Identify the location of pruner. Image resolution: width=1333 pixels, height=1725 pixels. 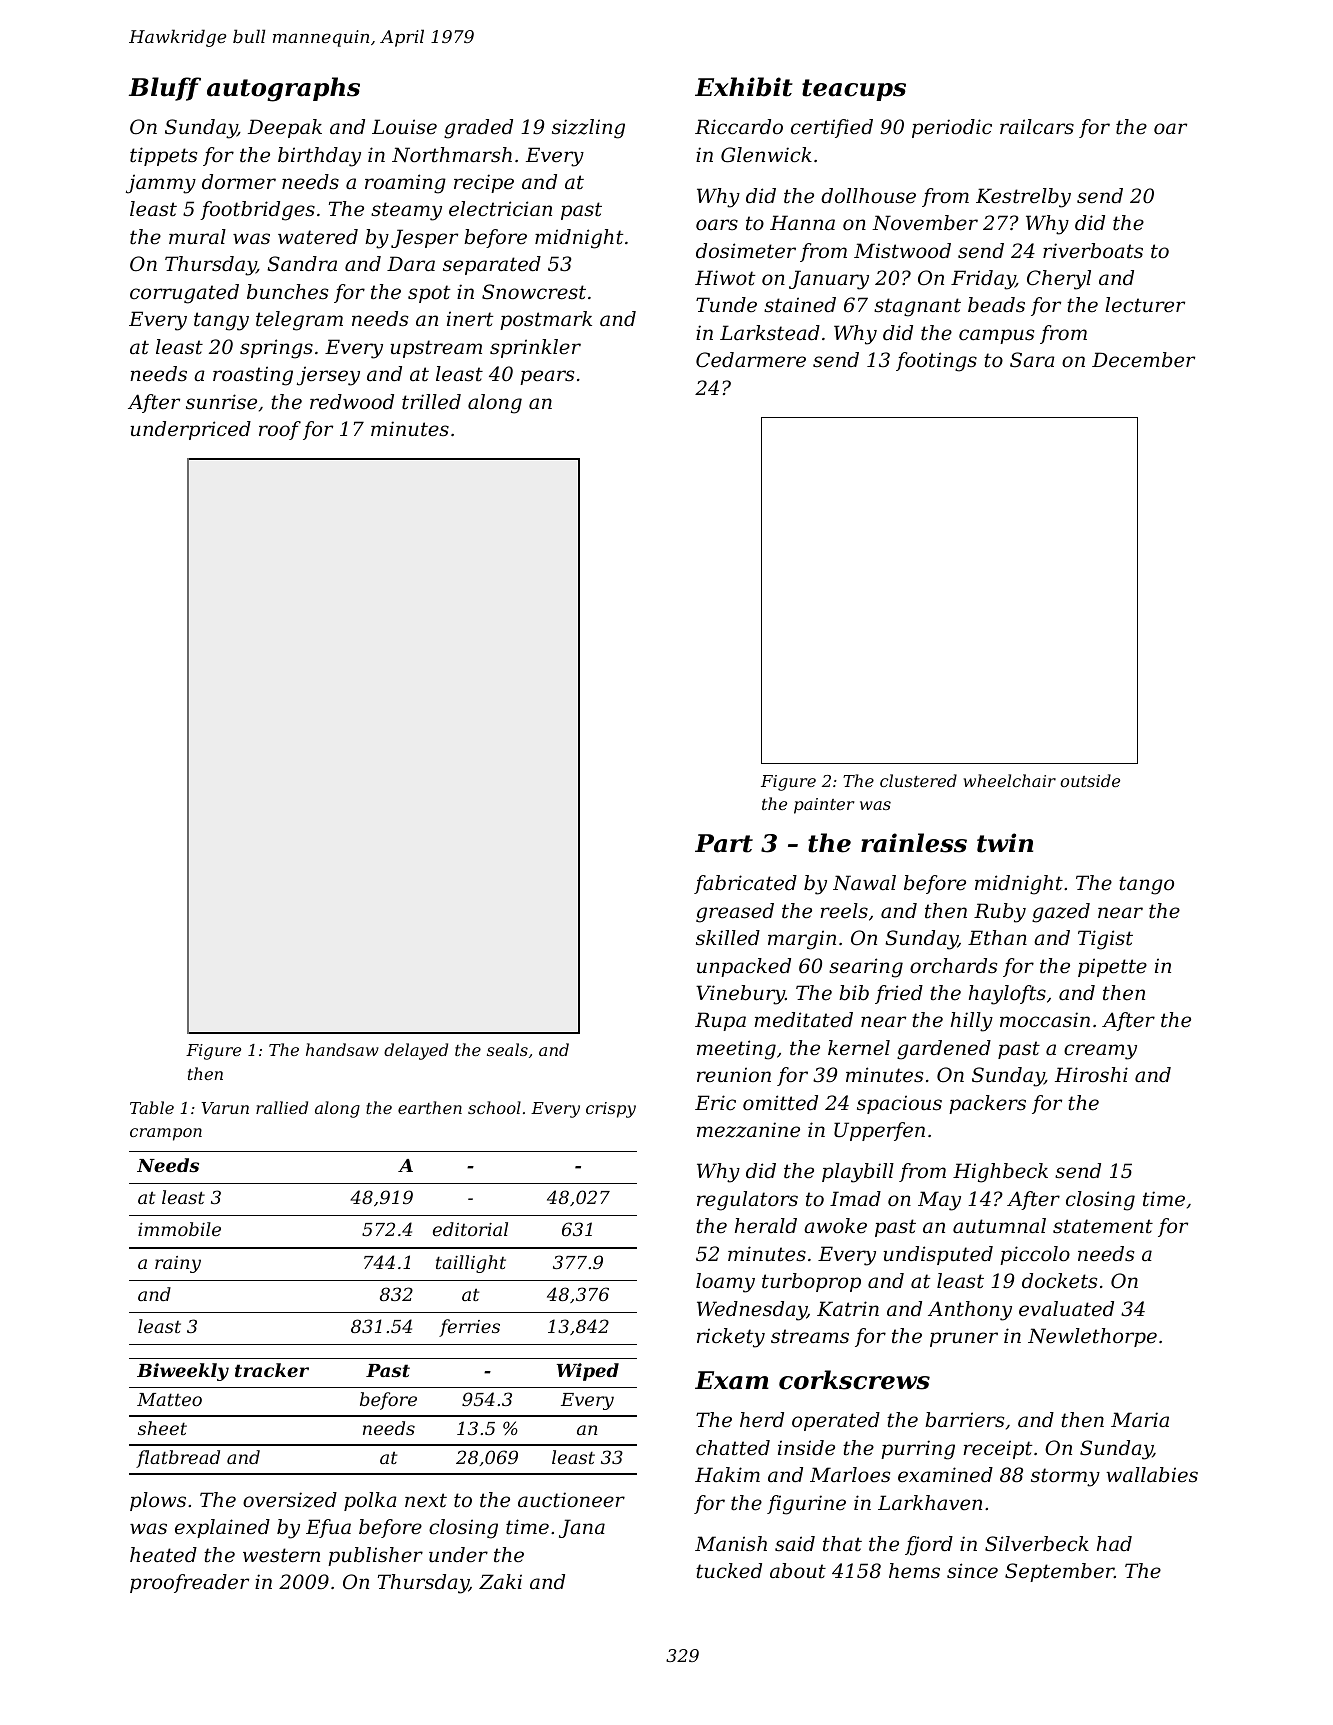
(964, 1339).
